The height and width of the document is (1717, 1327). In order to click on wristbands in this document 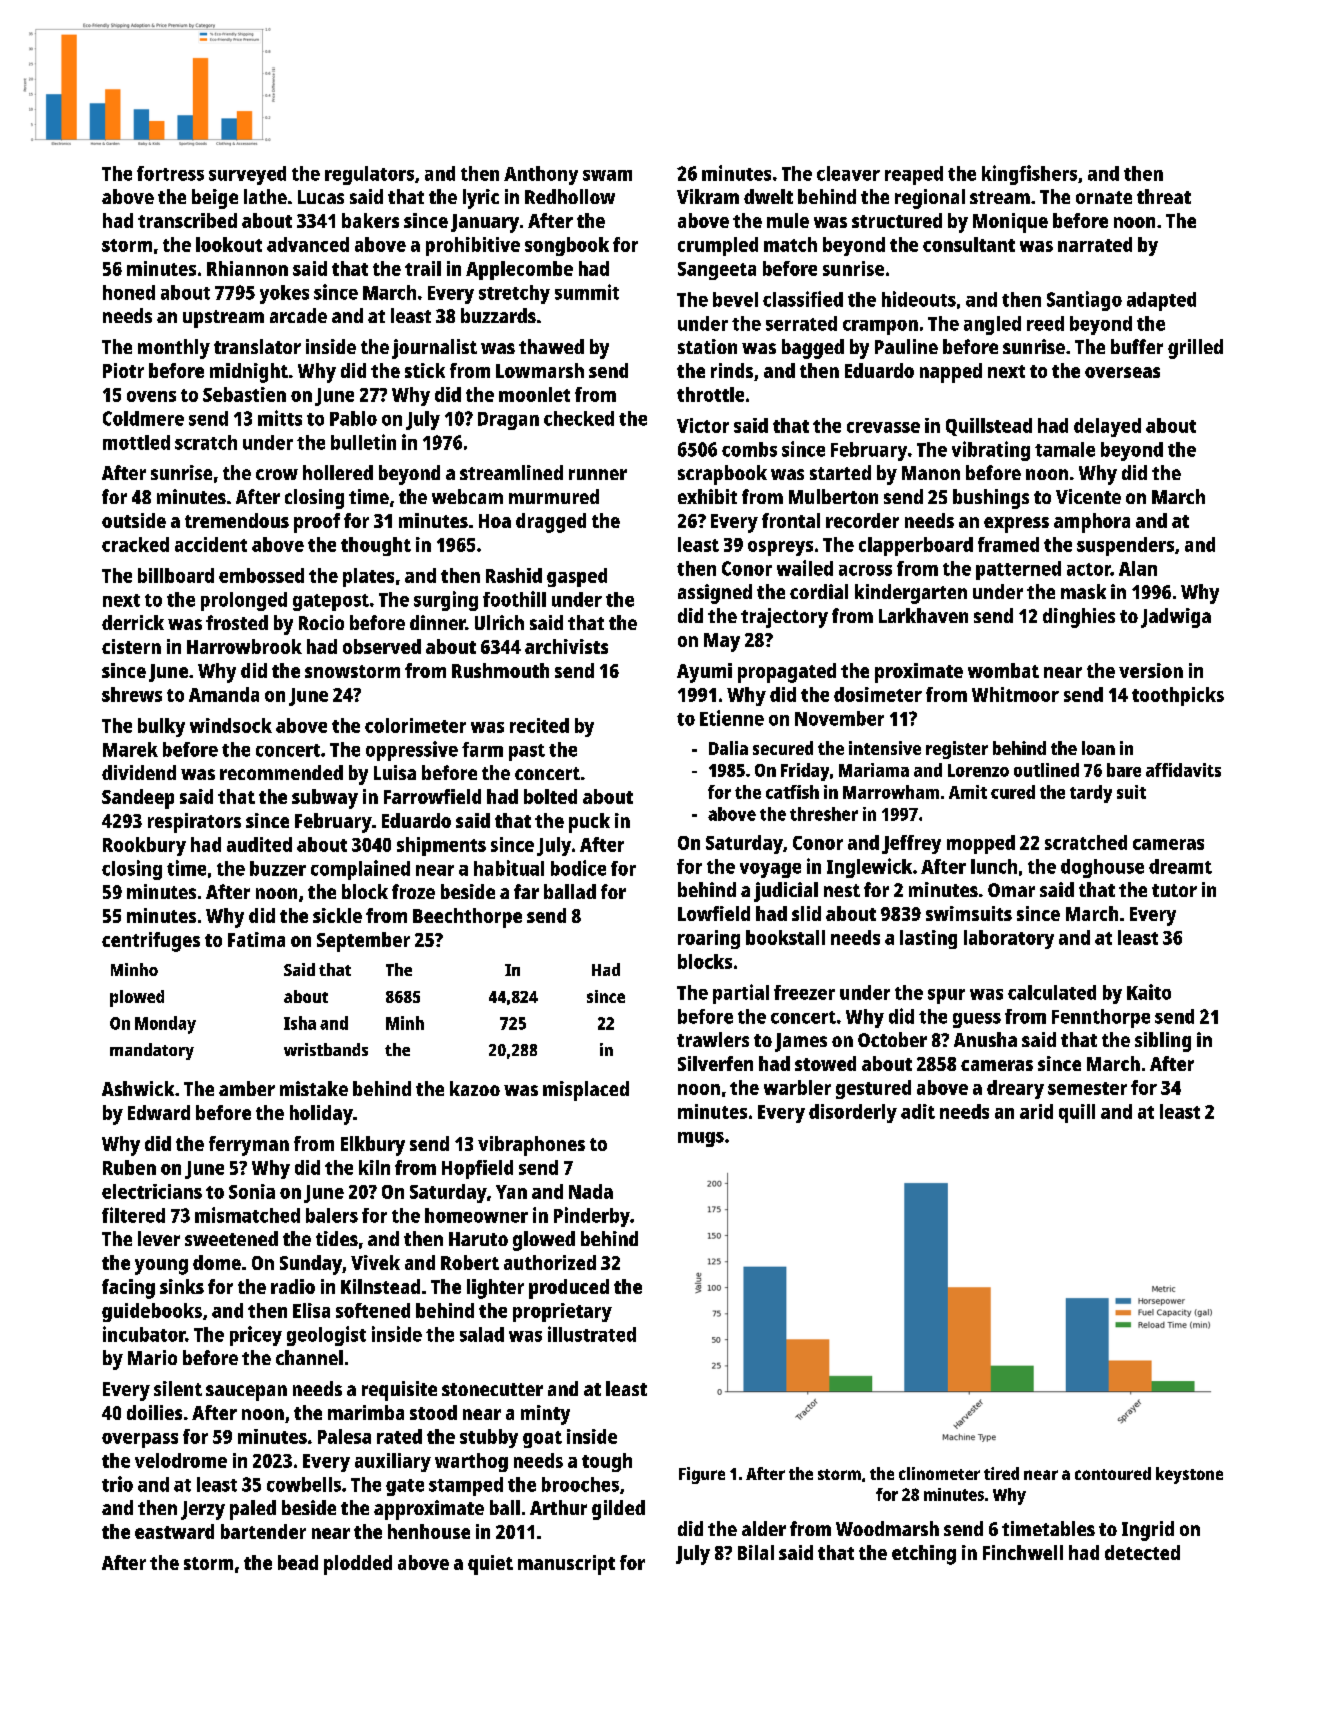, I will do `click(326, 1049)`.
